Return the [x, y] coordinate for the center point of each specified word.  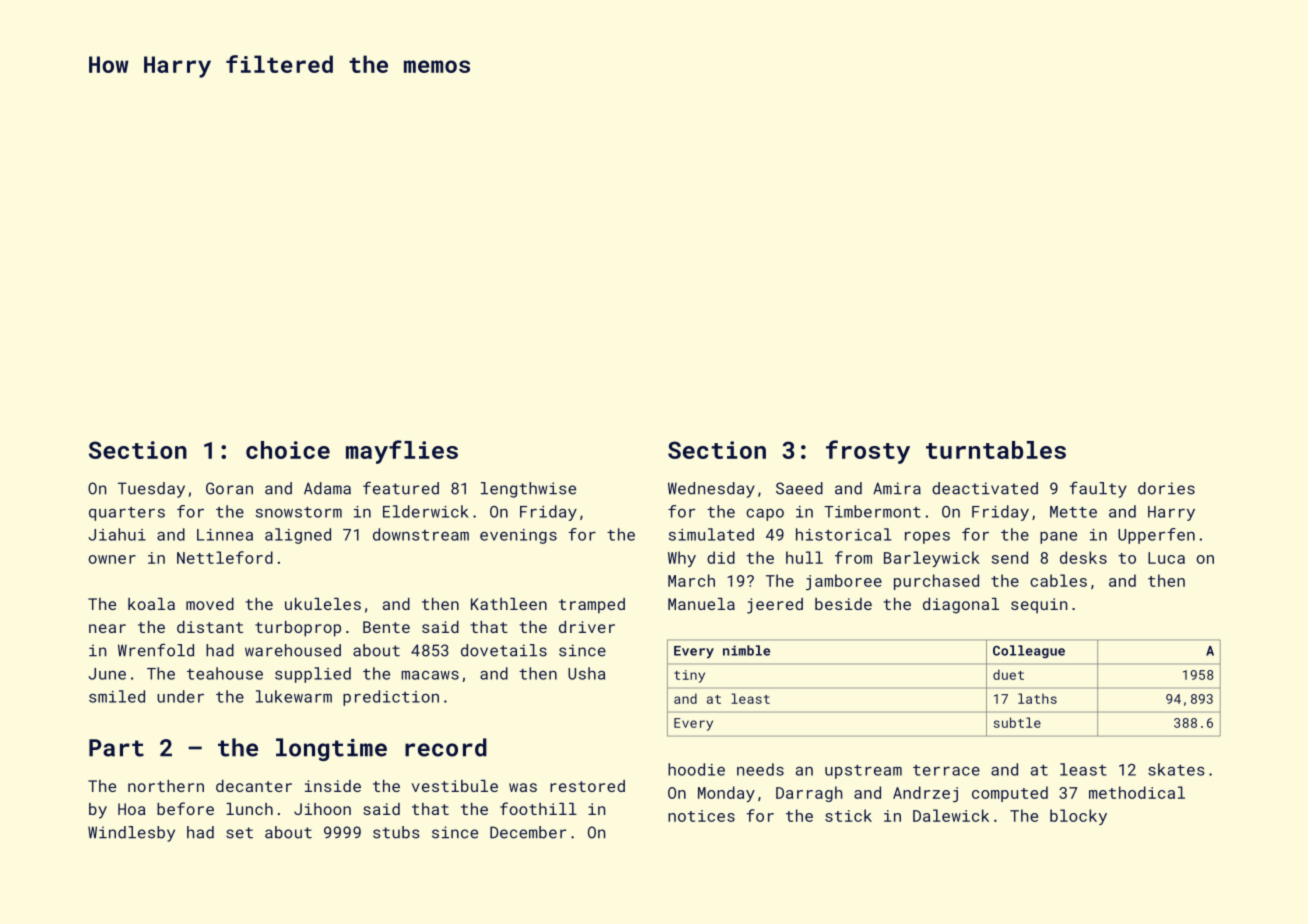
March [691, 580]
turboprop [298, 629]
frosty [868, 452]
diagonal [961, 606]
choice [288, 450]
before [185, 808]
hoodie [696, 769]
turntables [996, 450]
